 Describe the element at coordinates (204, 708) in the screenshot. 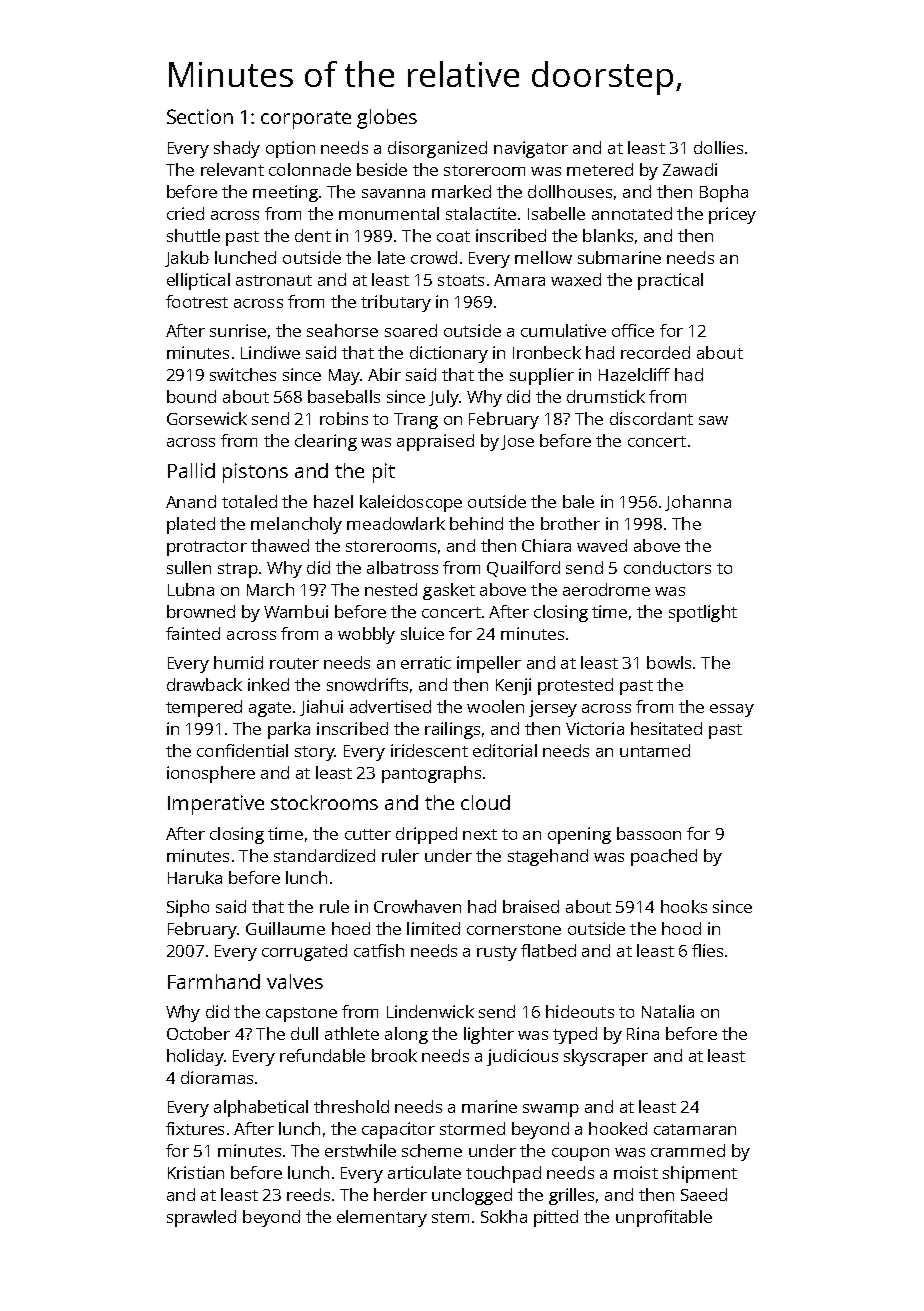

I see `tempered` at that location.
